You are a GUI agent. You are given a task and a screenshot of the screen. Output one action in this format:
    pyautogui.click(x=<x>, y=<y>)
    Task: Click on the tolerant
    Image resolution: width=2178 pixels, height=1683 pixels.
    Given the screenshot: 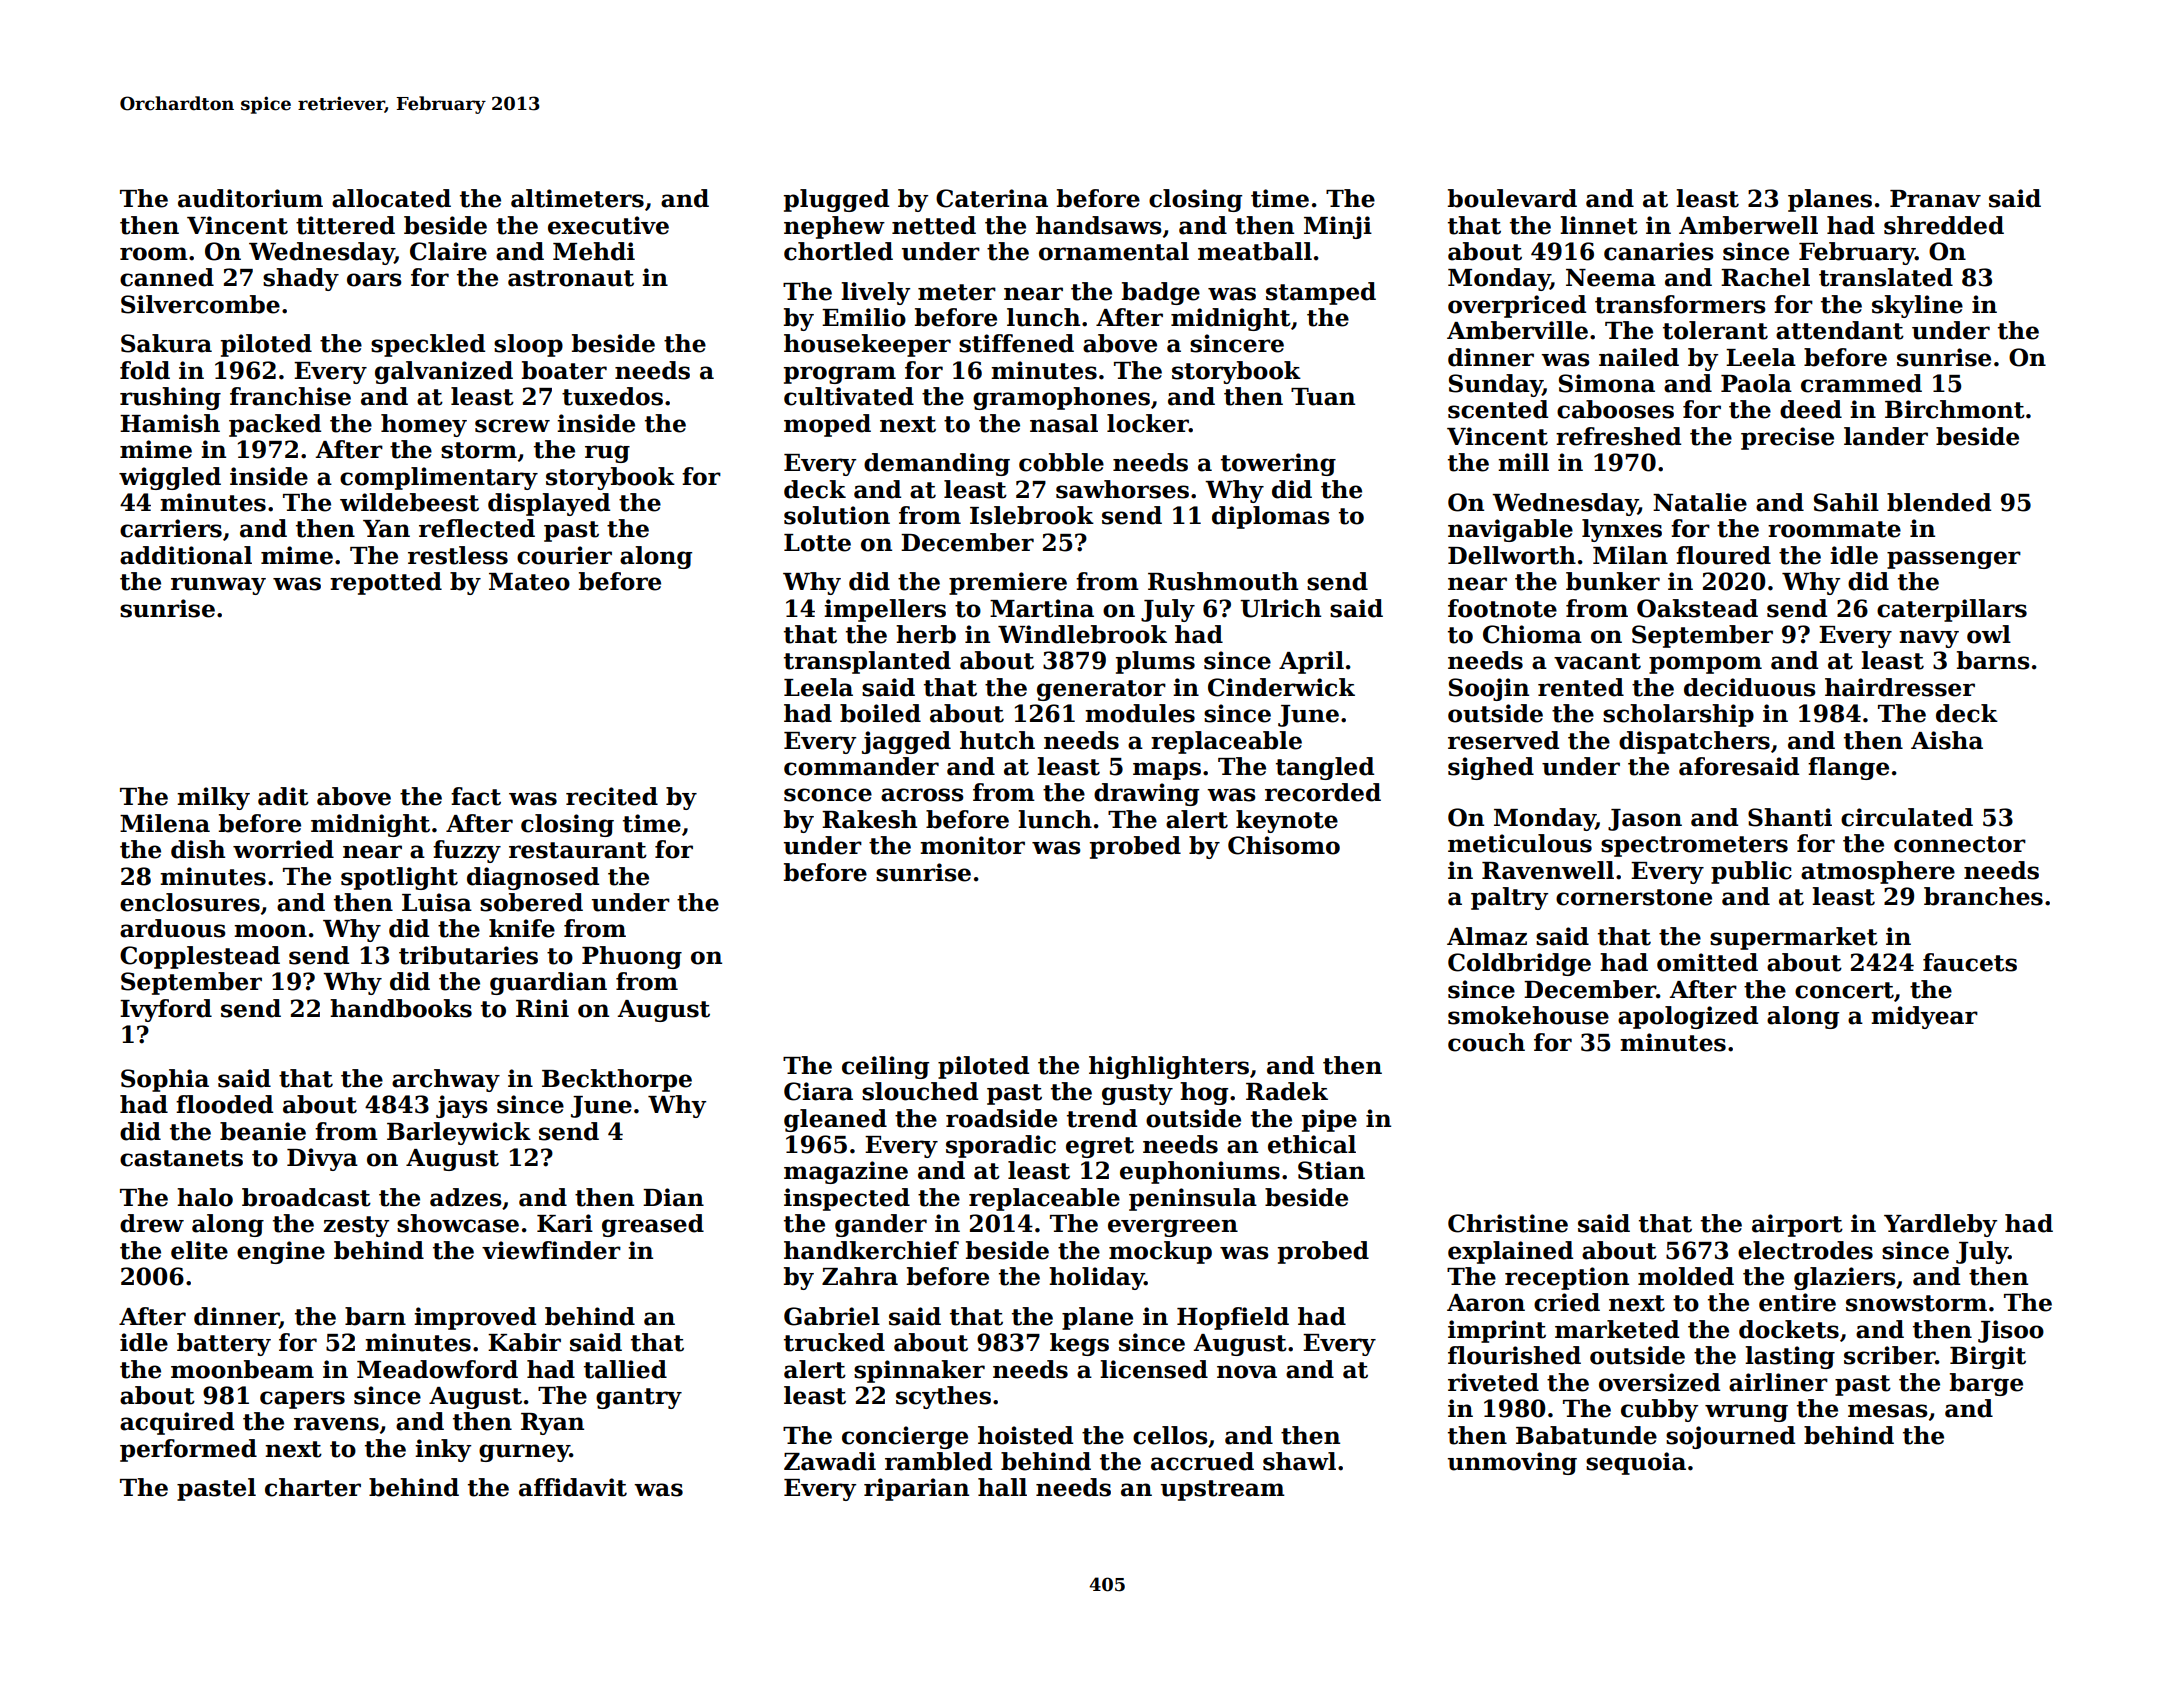 What is the action you would take?
    pyautogui.click(x=1715, y=330)
